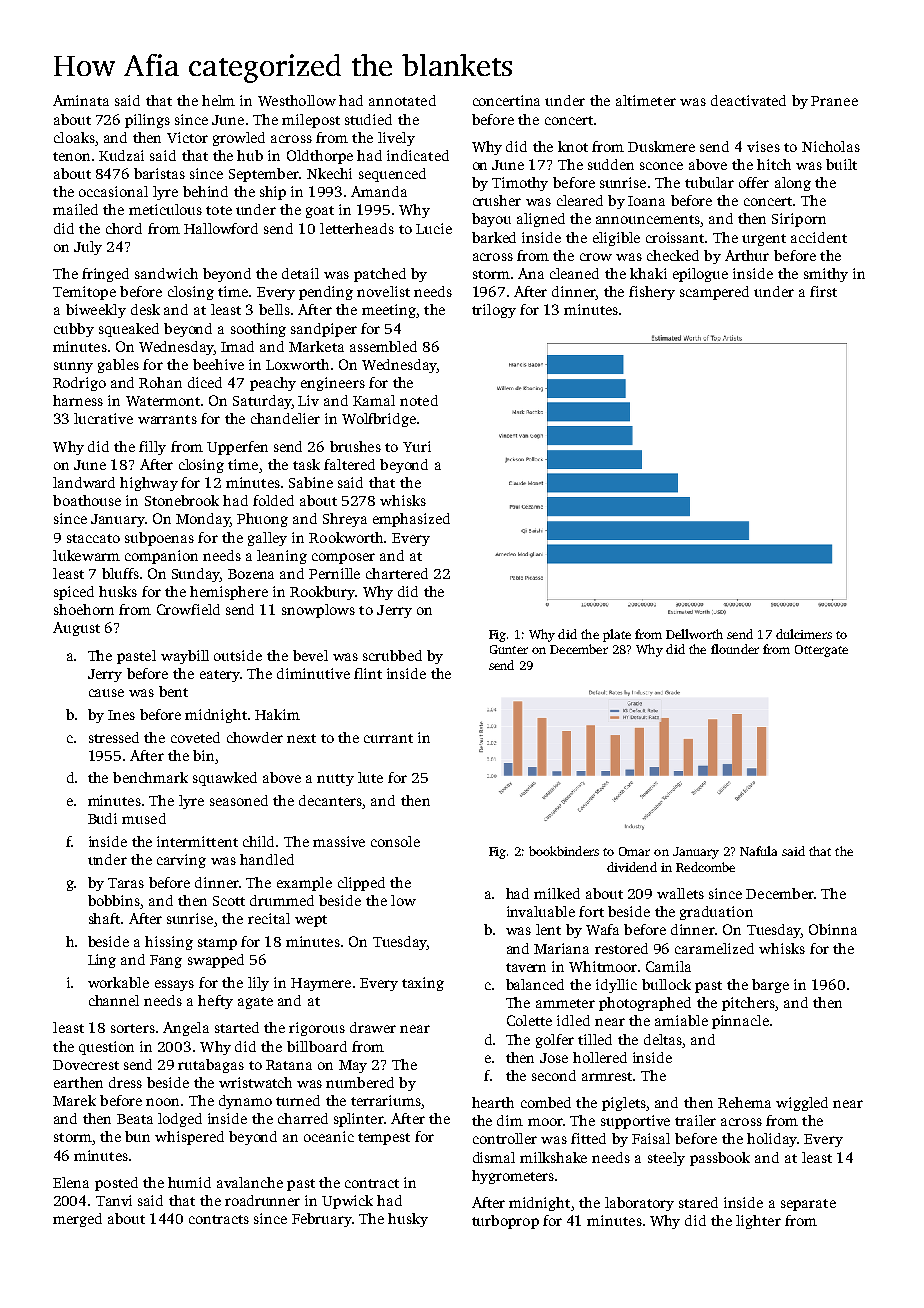  I want to click on photographed, so click(645, 1004).
